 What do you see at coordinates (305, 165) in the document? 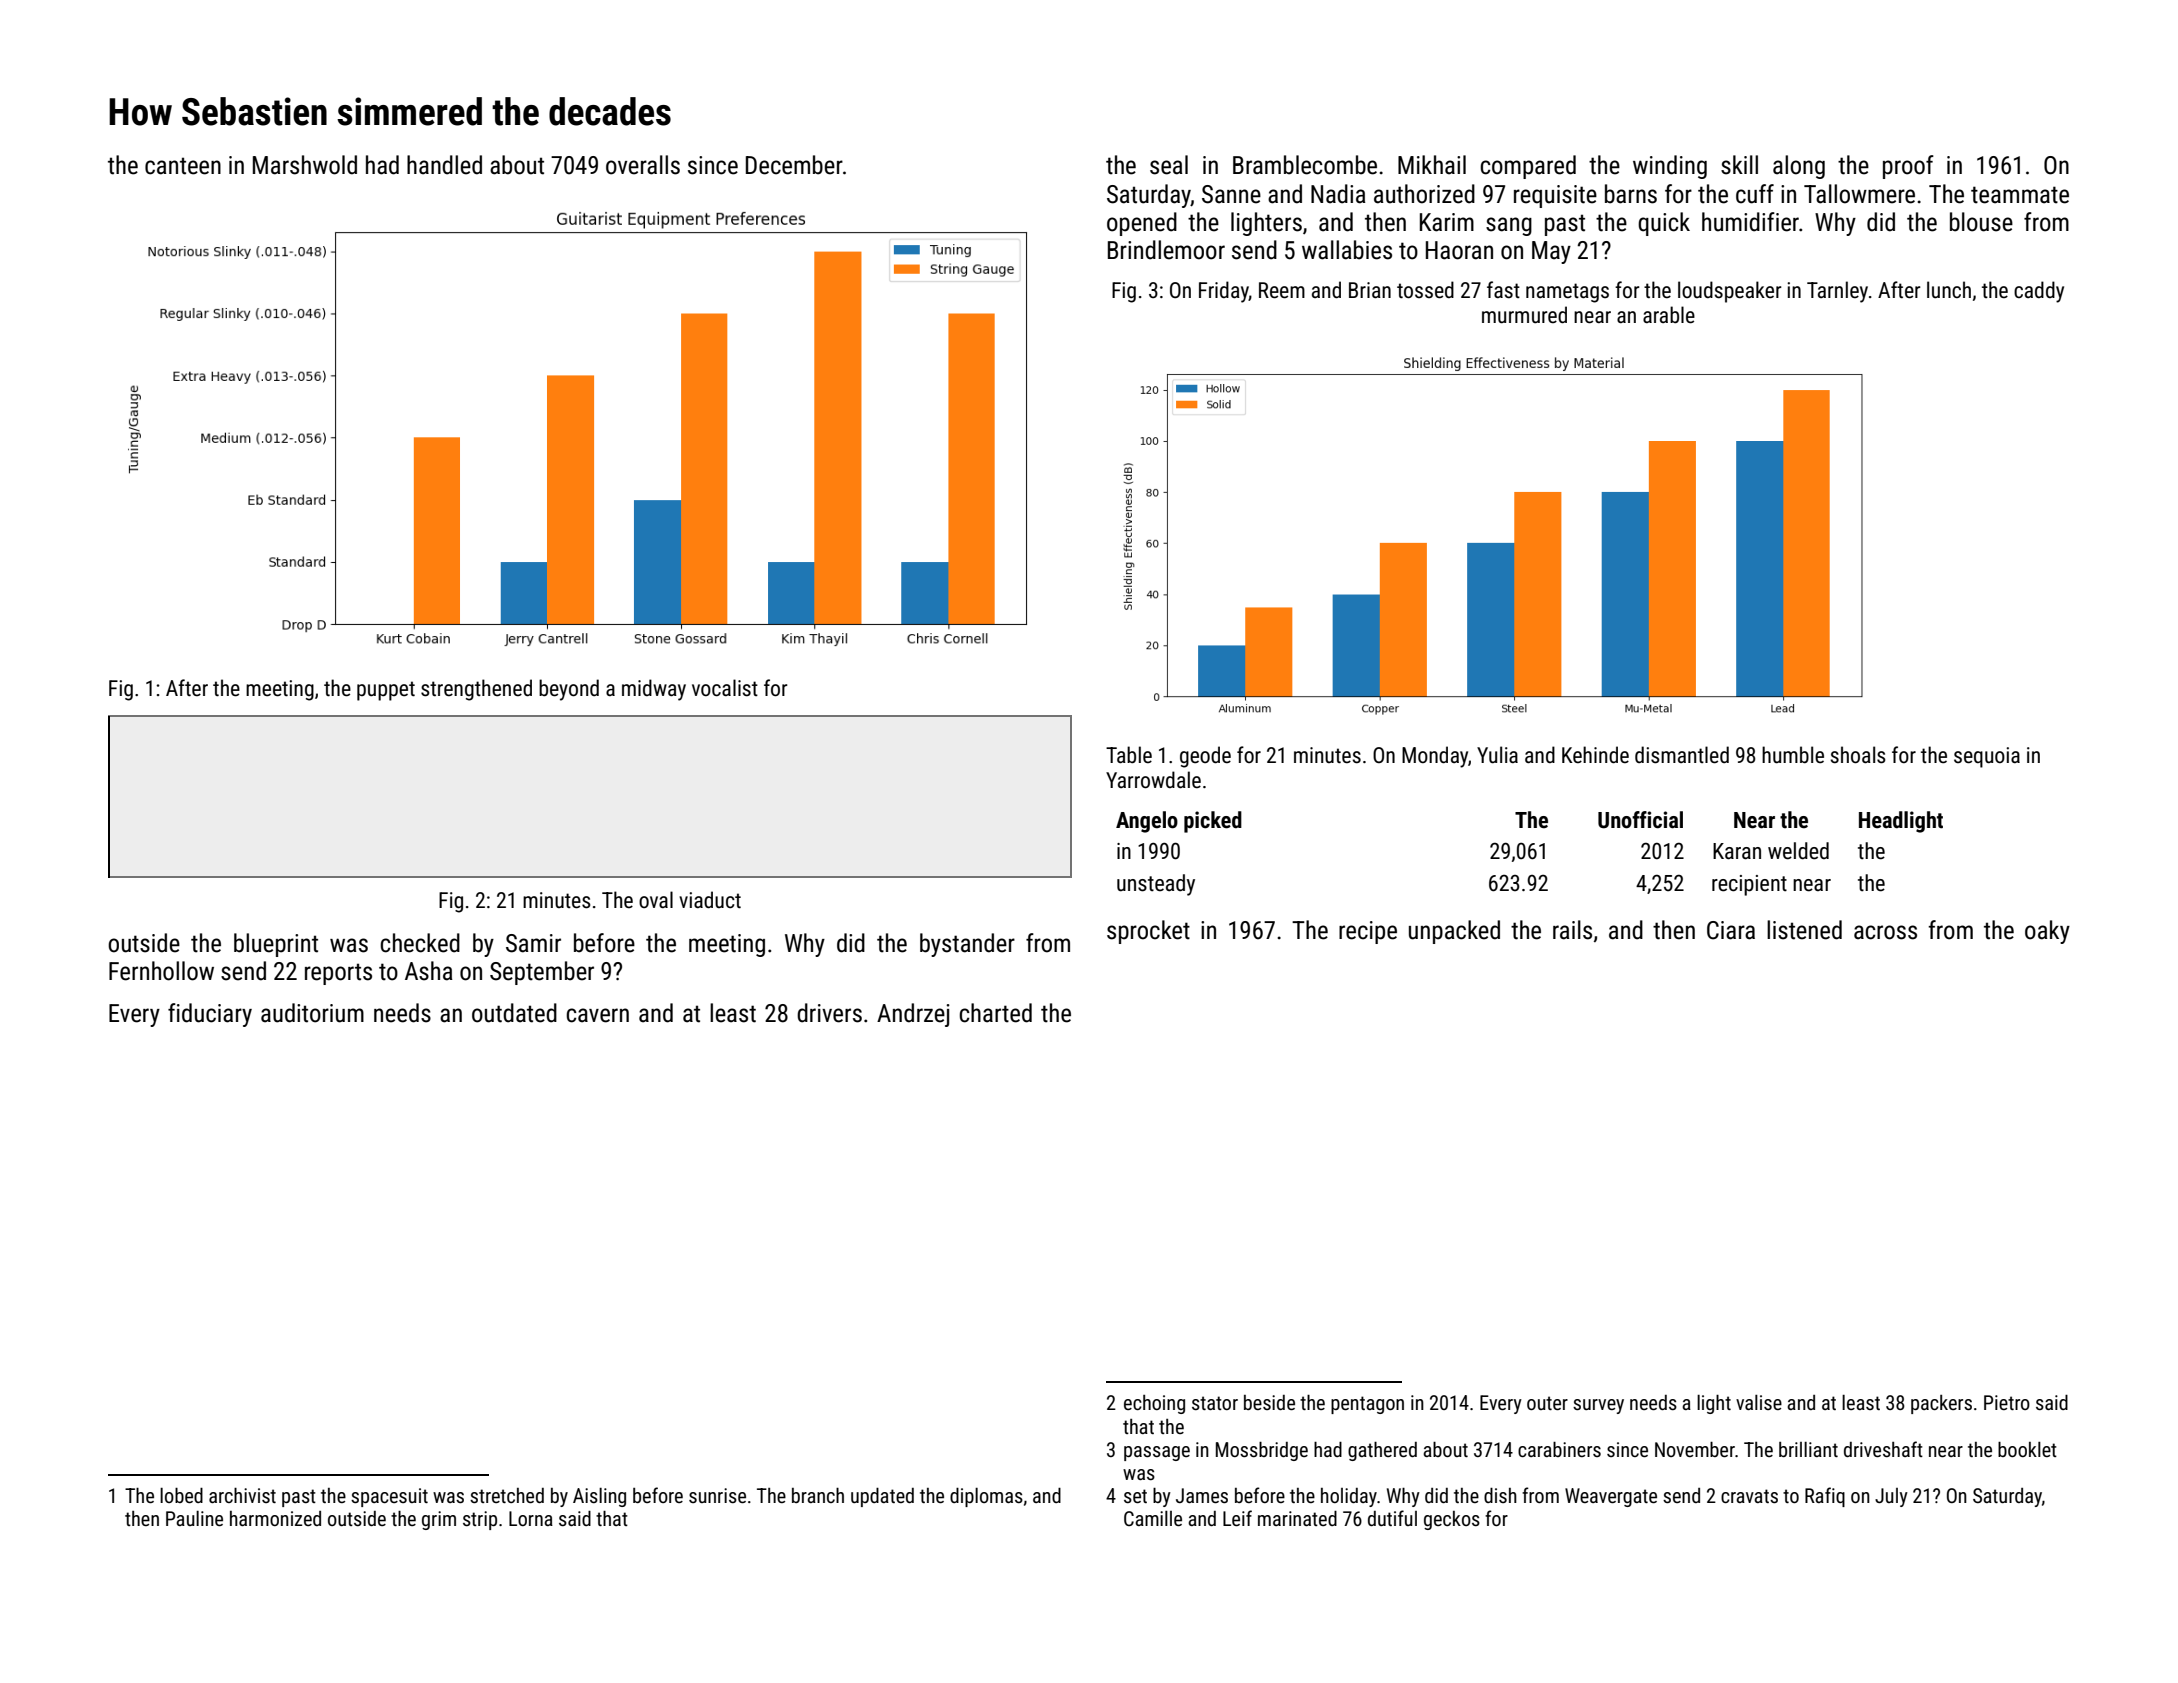
I see `Marshwold` at bounding box center [305, 165].
